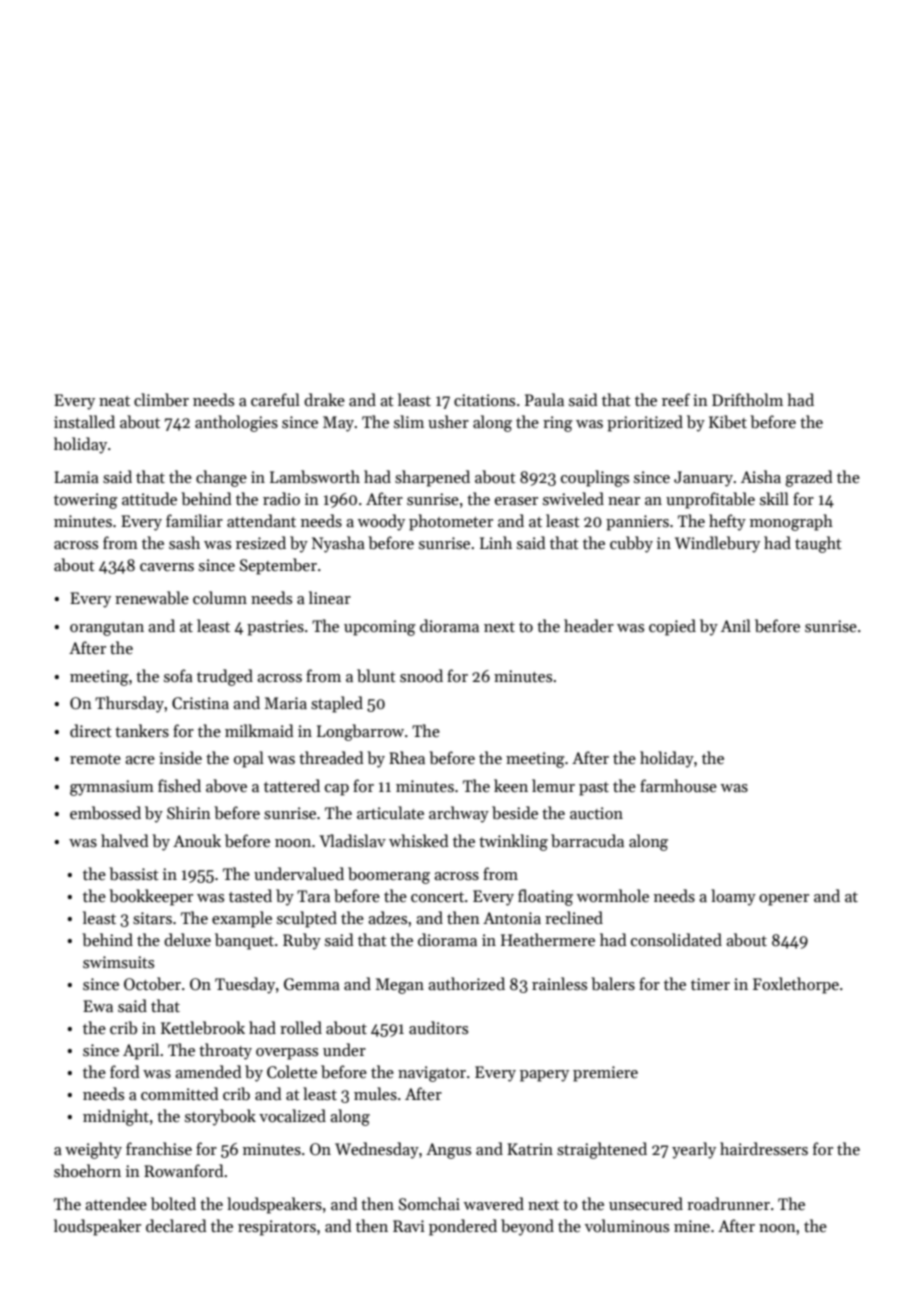  What do you see at coordinates (76, 477) in the screenshot?
I see `Lamia` at bounding box center [76, 477].
